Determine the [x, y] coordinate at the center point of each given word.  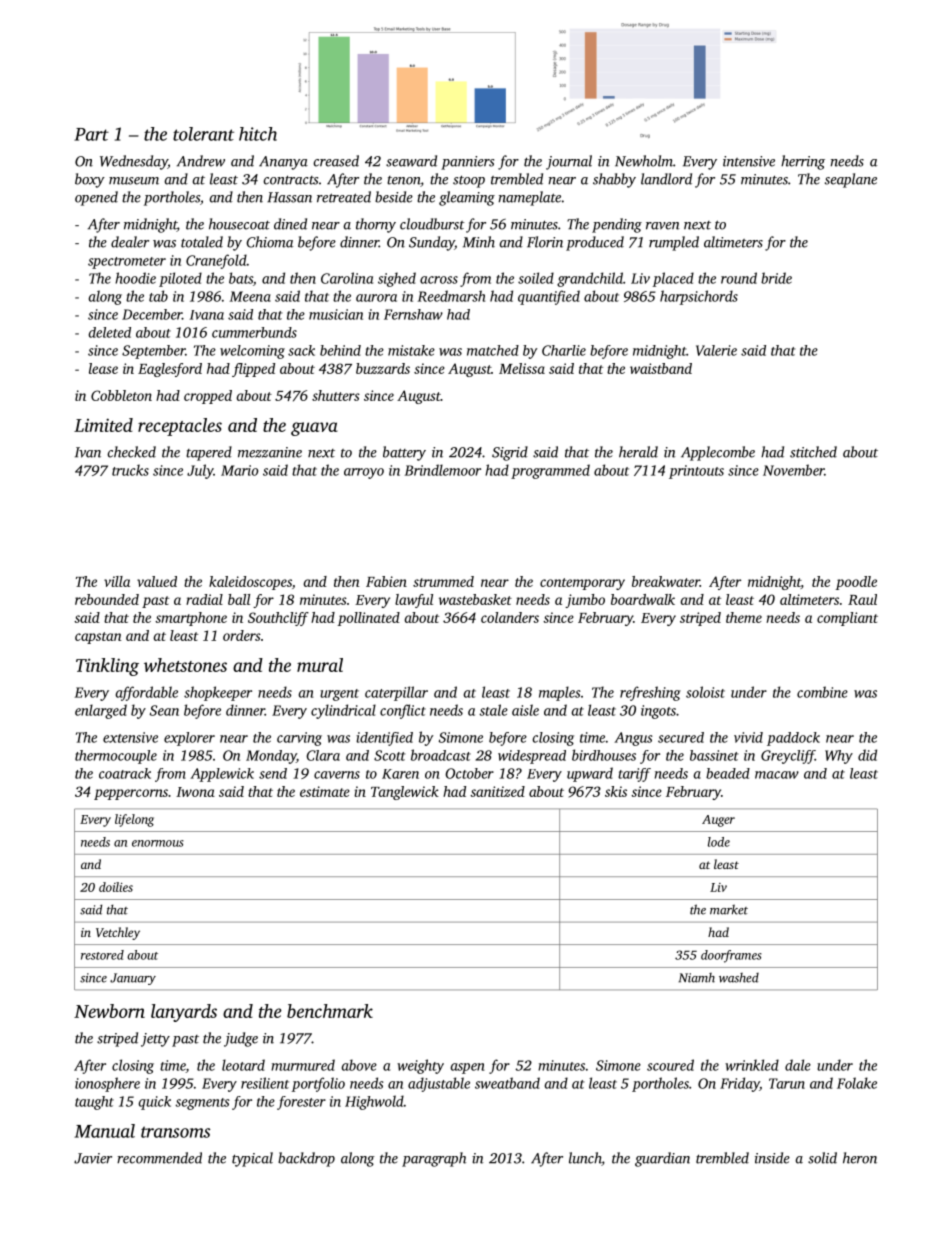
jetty [155, 1040]
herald [638, 452]
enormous [158, 843]
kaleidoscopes [250, 583]
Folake [857, 1083]
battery [404, 453]
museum [134, 181]
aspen [468, 1068]
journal [569, 162]
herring [803, 162]
